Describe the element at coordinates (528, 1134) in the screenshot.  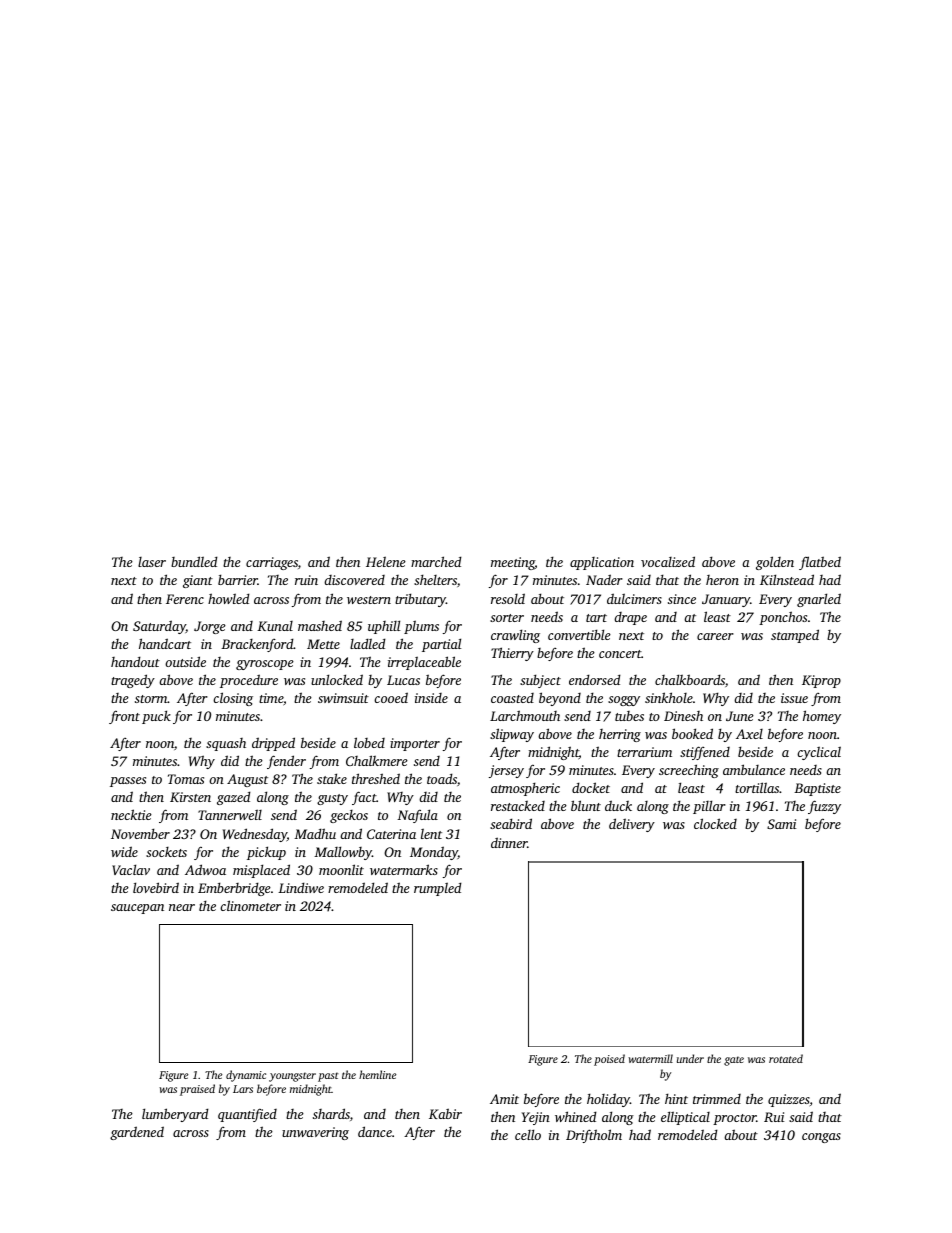
I see `cello` at that location.
